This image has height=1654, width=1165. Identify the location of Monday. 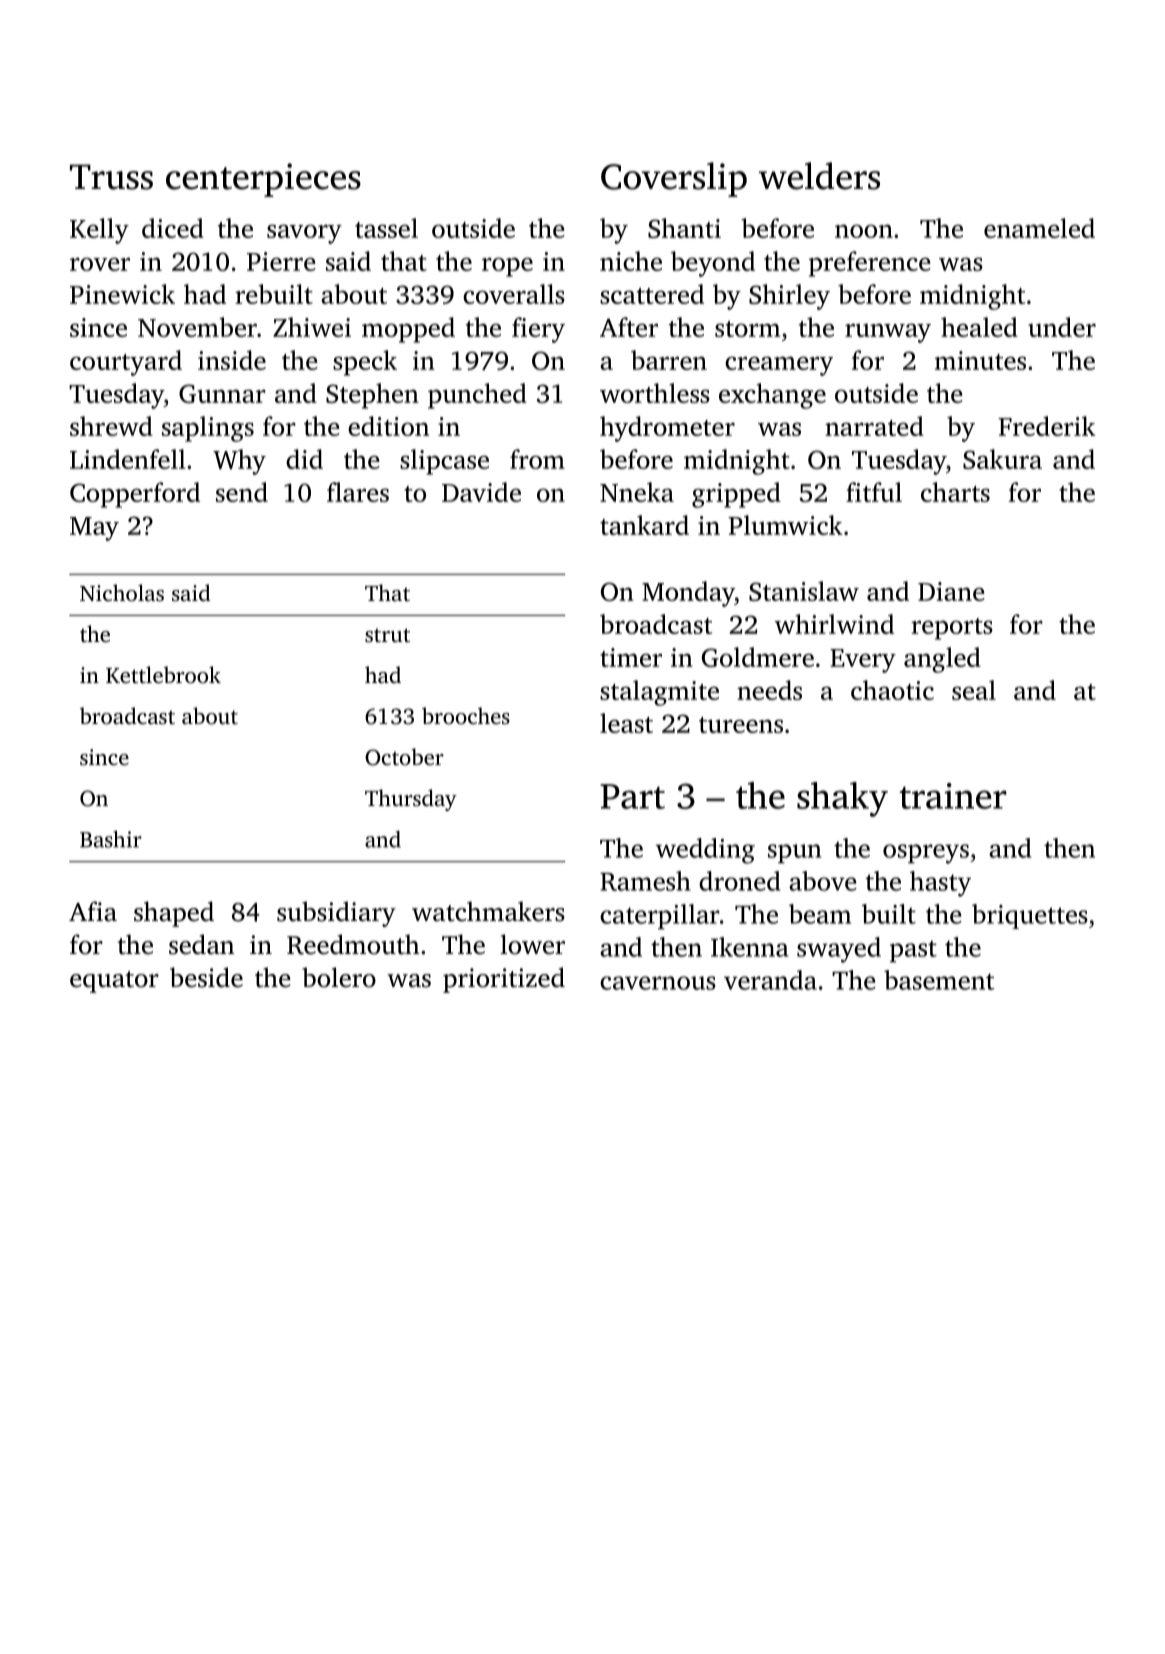
(688, 594).
